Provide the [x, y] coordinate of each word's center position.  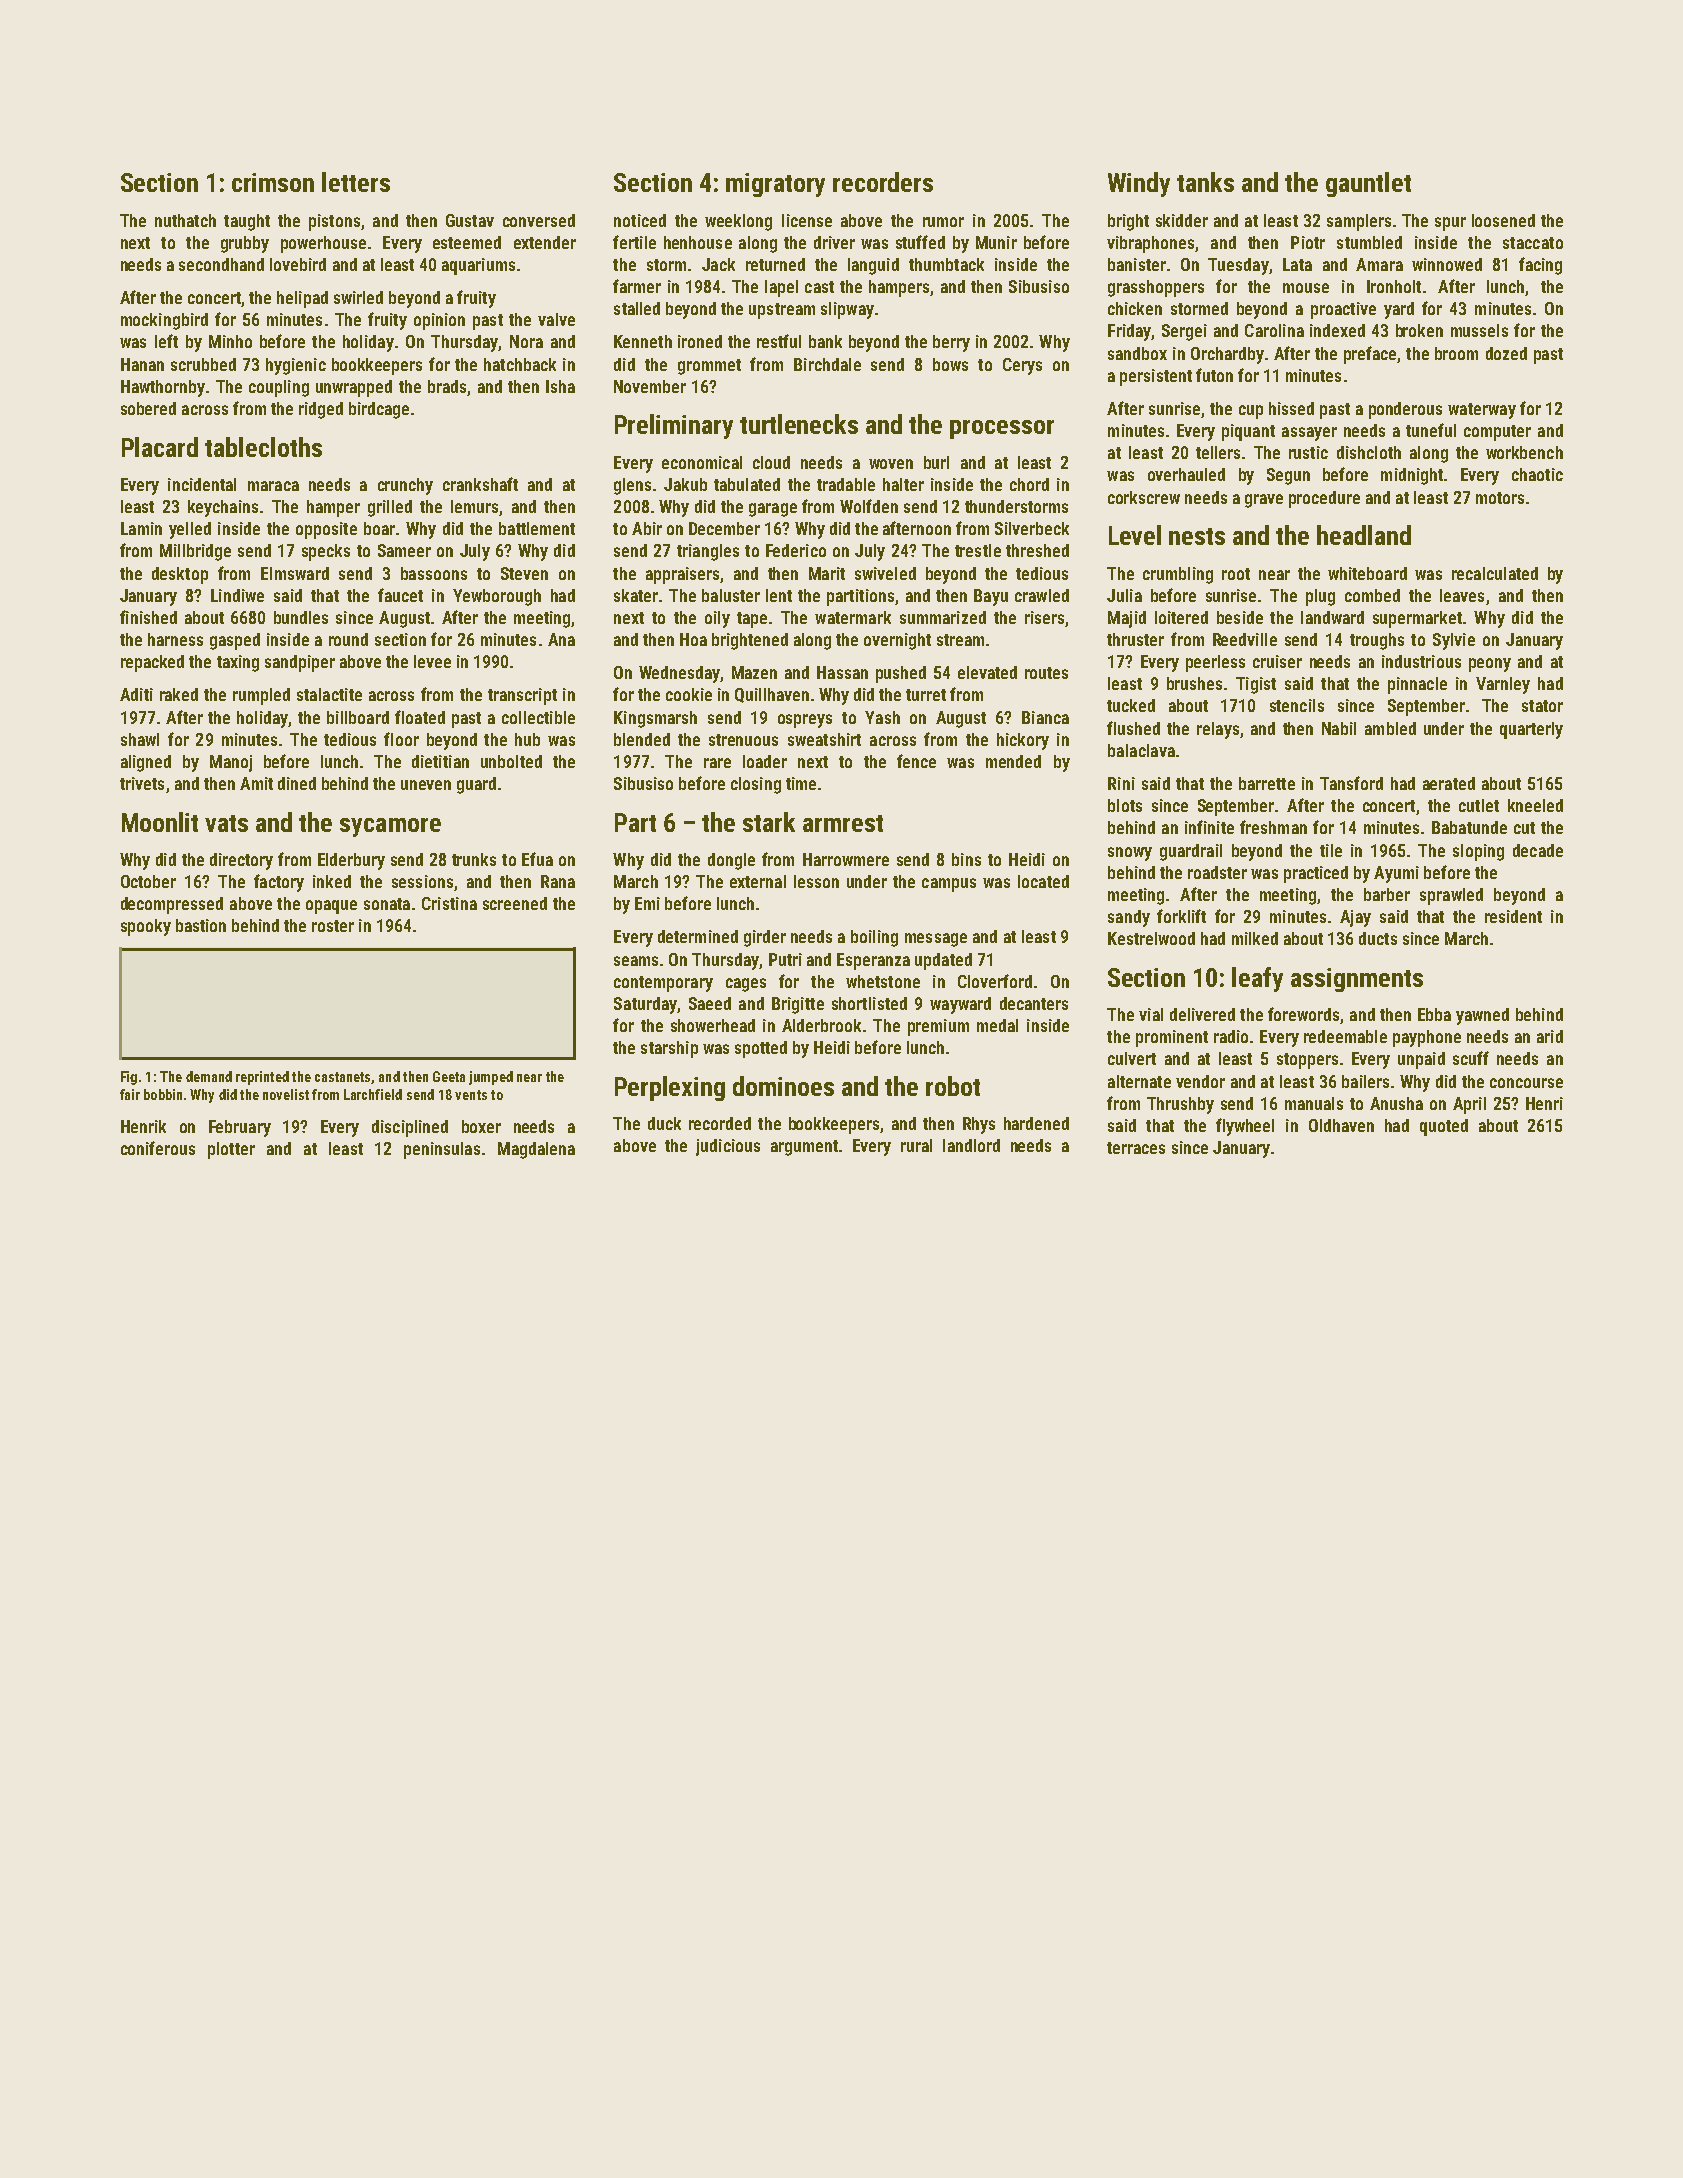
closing [756, 785]
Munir [996, 242]
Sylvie [1454, 641]
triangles [708, 552]
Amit [256, 783]
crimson [273, 182]
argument [804, 1148]
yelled [190, 530]
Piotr [1308, 242]
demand [209, 1076]
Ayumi [1396, 874]
